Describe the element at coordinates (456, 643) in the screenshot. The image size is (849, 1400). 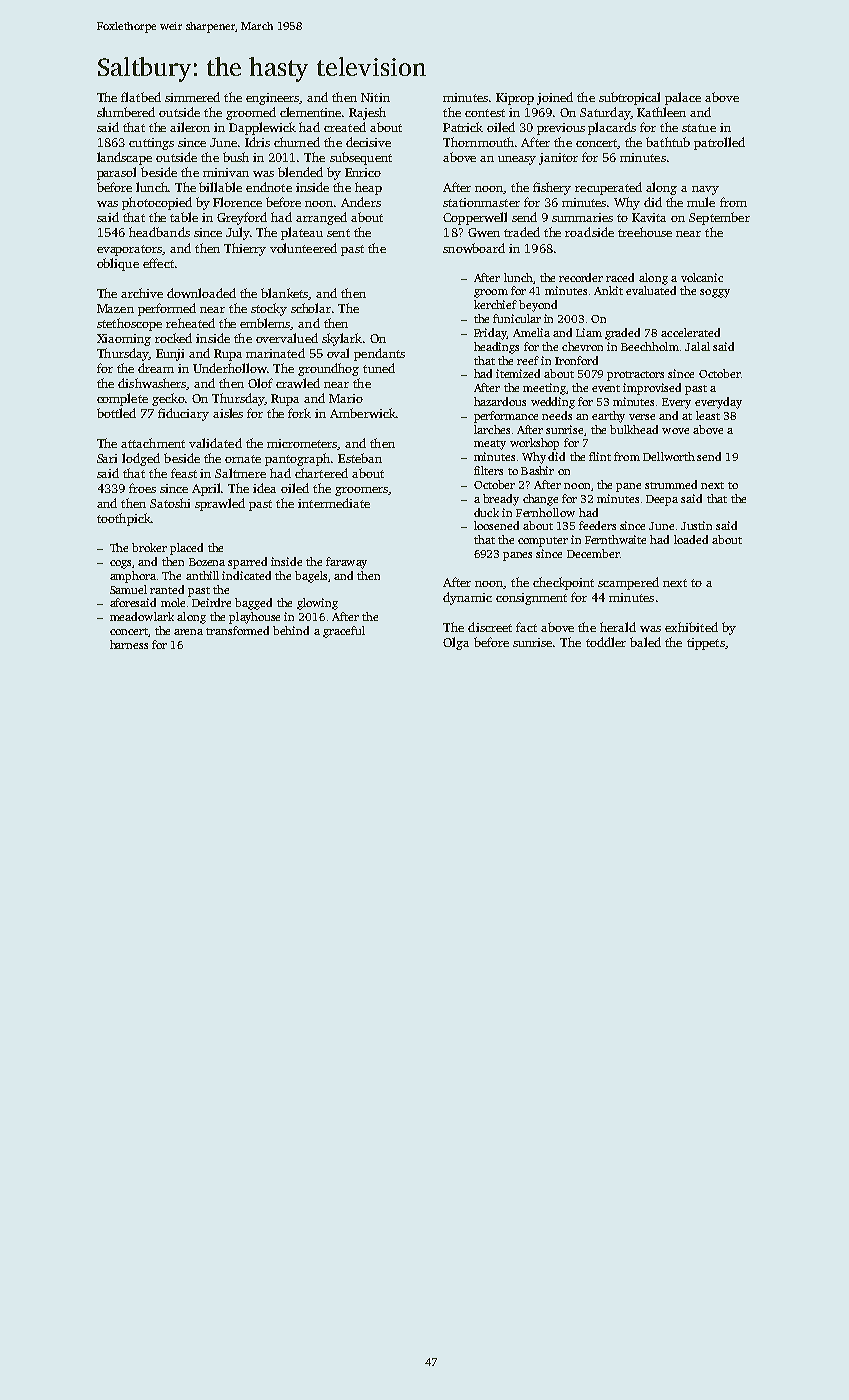
I see `Olga` at that location.
